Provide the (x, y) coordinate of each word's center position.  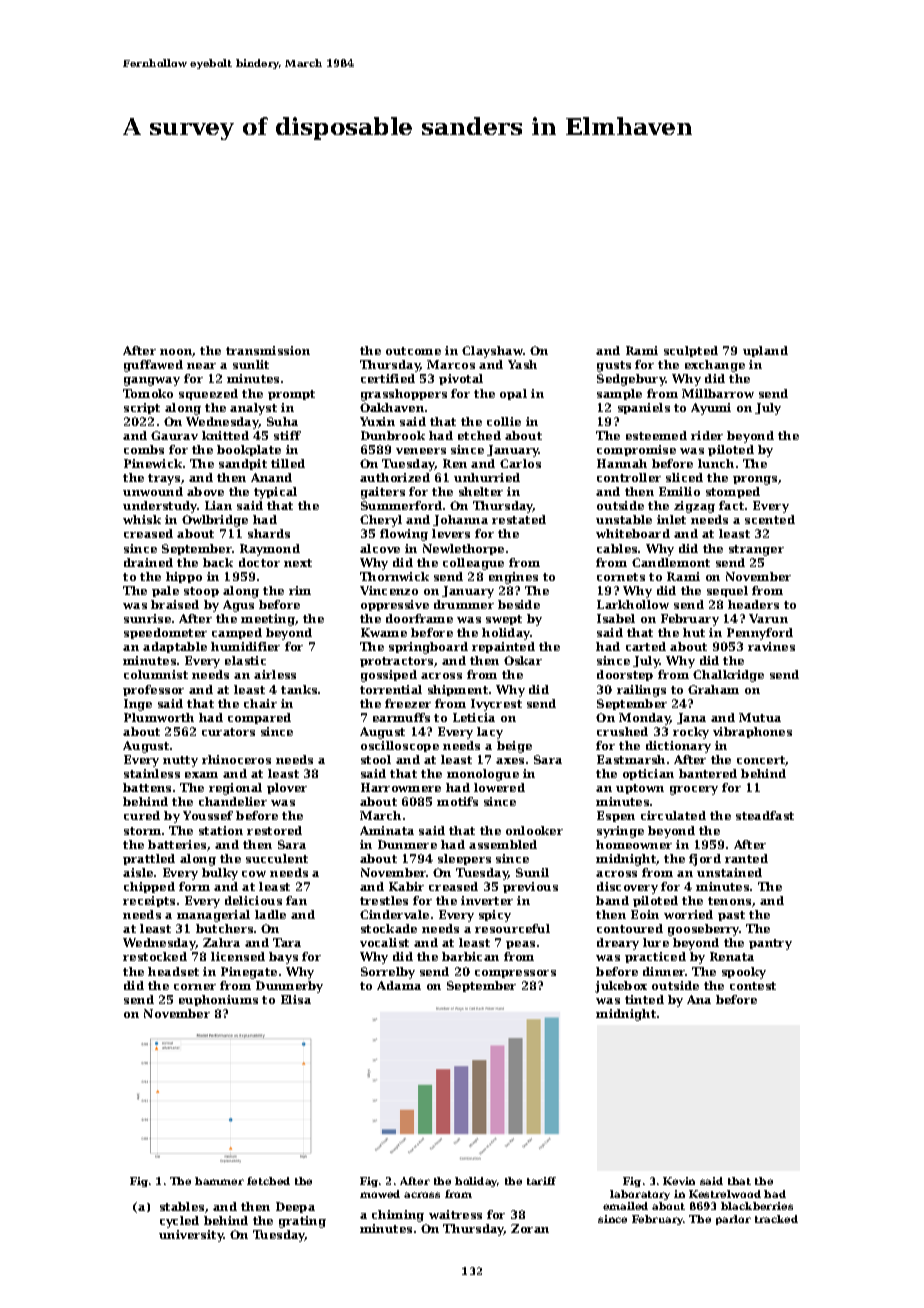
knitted (225, 435)
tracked (776, 1219)
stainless (152, 773)
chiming (398, 1216)
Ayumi (711, 409)
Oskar (523, 660)
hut (694, 632)
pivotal (461, 379)
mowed (380, 1194)
